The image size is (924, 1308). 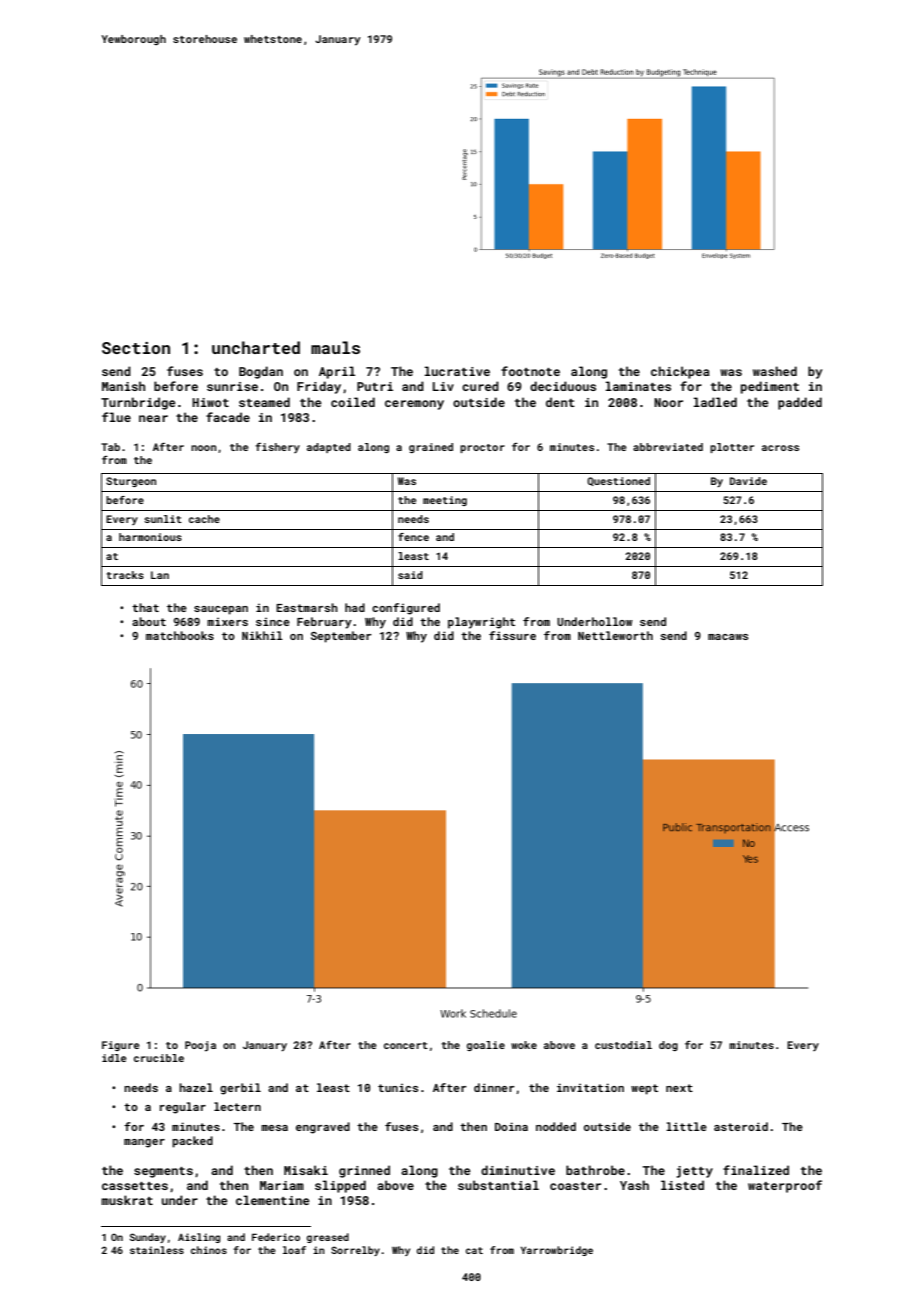 What do you see at coordinates (163, 1172) in the document?
I see `segments` at bounding box center [163, 1172].
